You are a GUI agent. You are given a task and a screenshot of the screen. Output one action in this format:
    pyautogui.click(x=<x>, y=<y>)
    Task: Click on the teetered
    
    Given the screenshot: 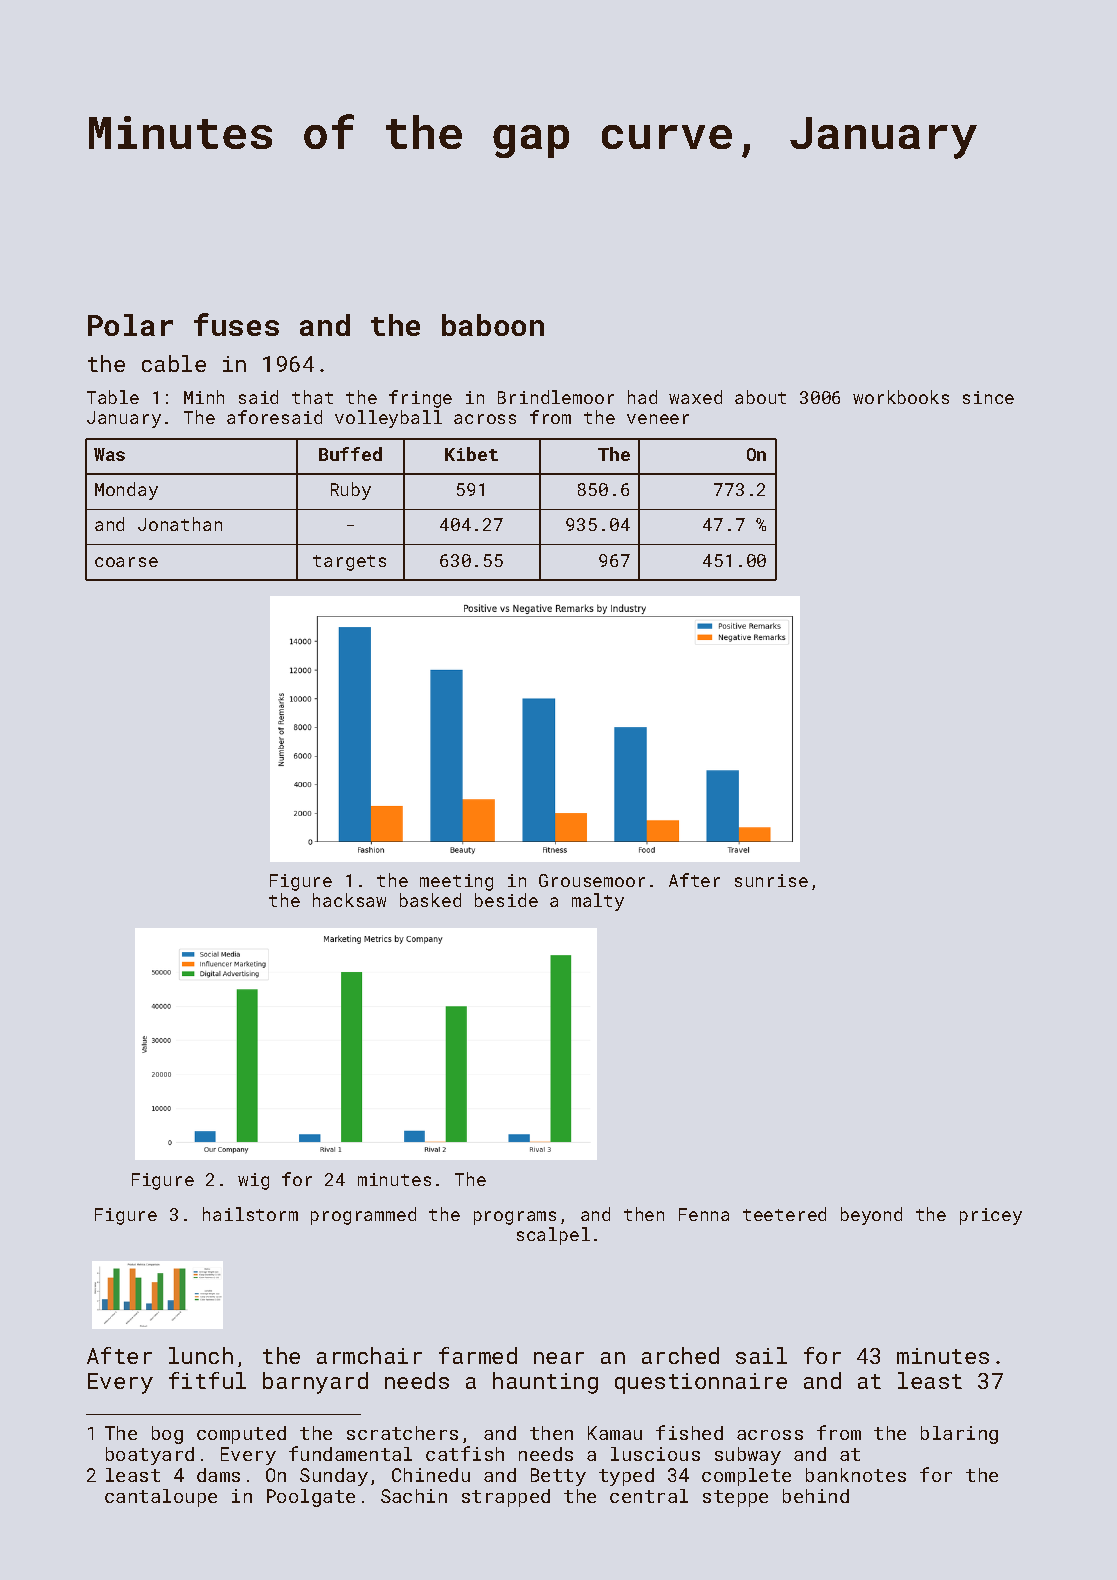 What is the action you would take?
    pyautogui.click(x=784, y=1214)
